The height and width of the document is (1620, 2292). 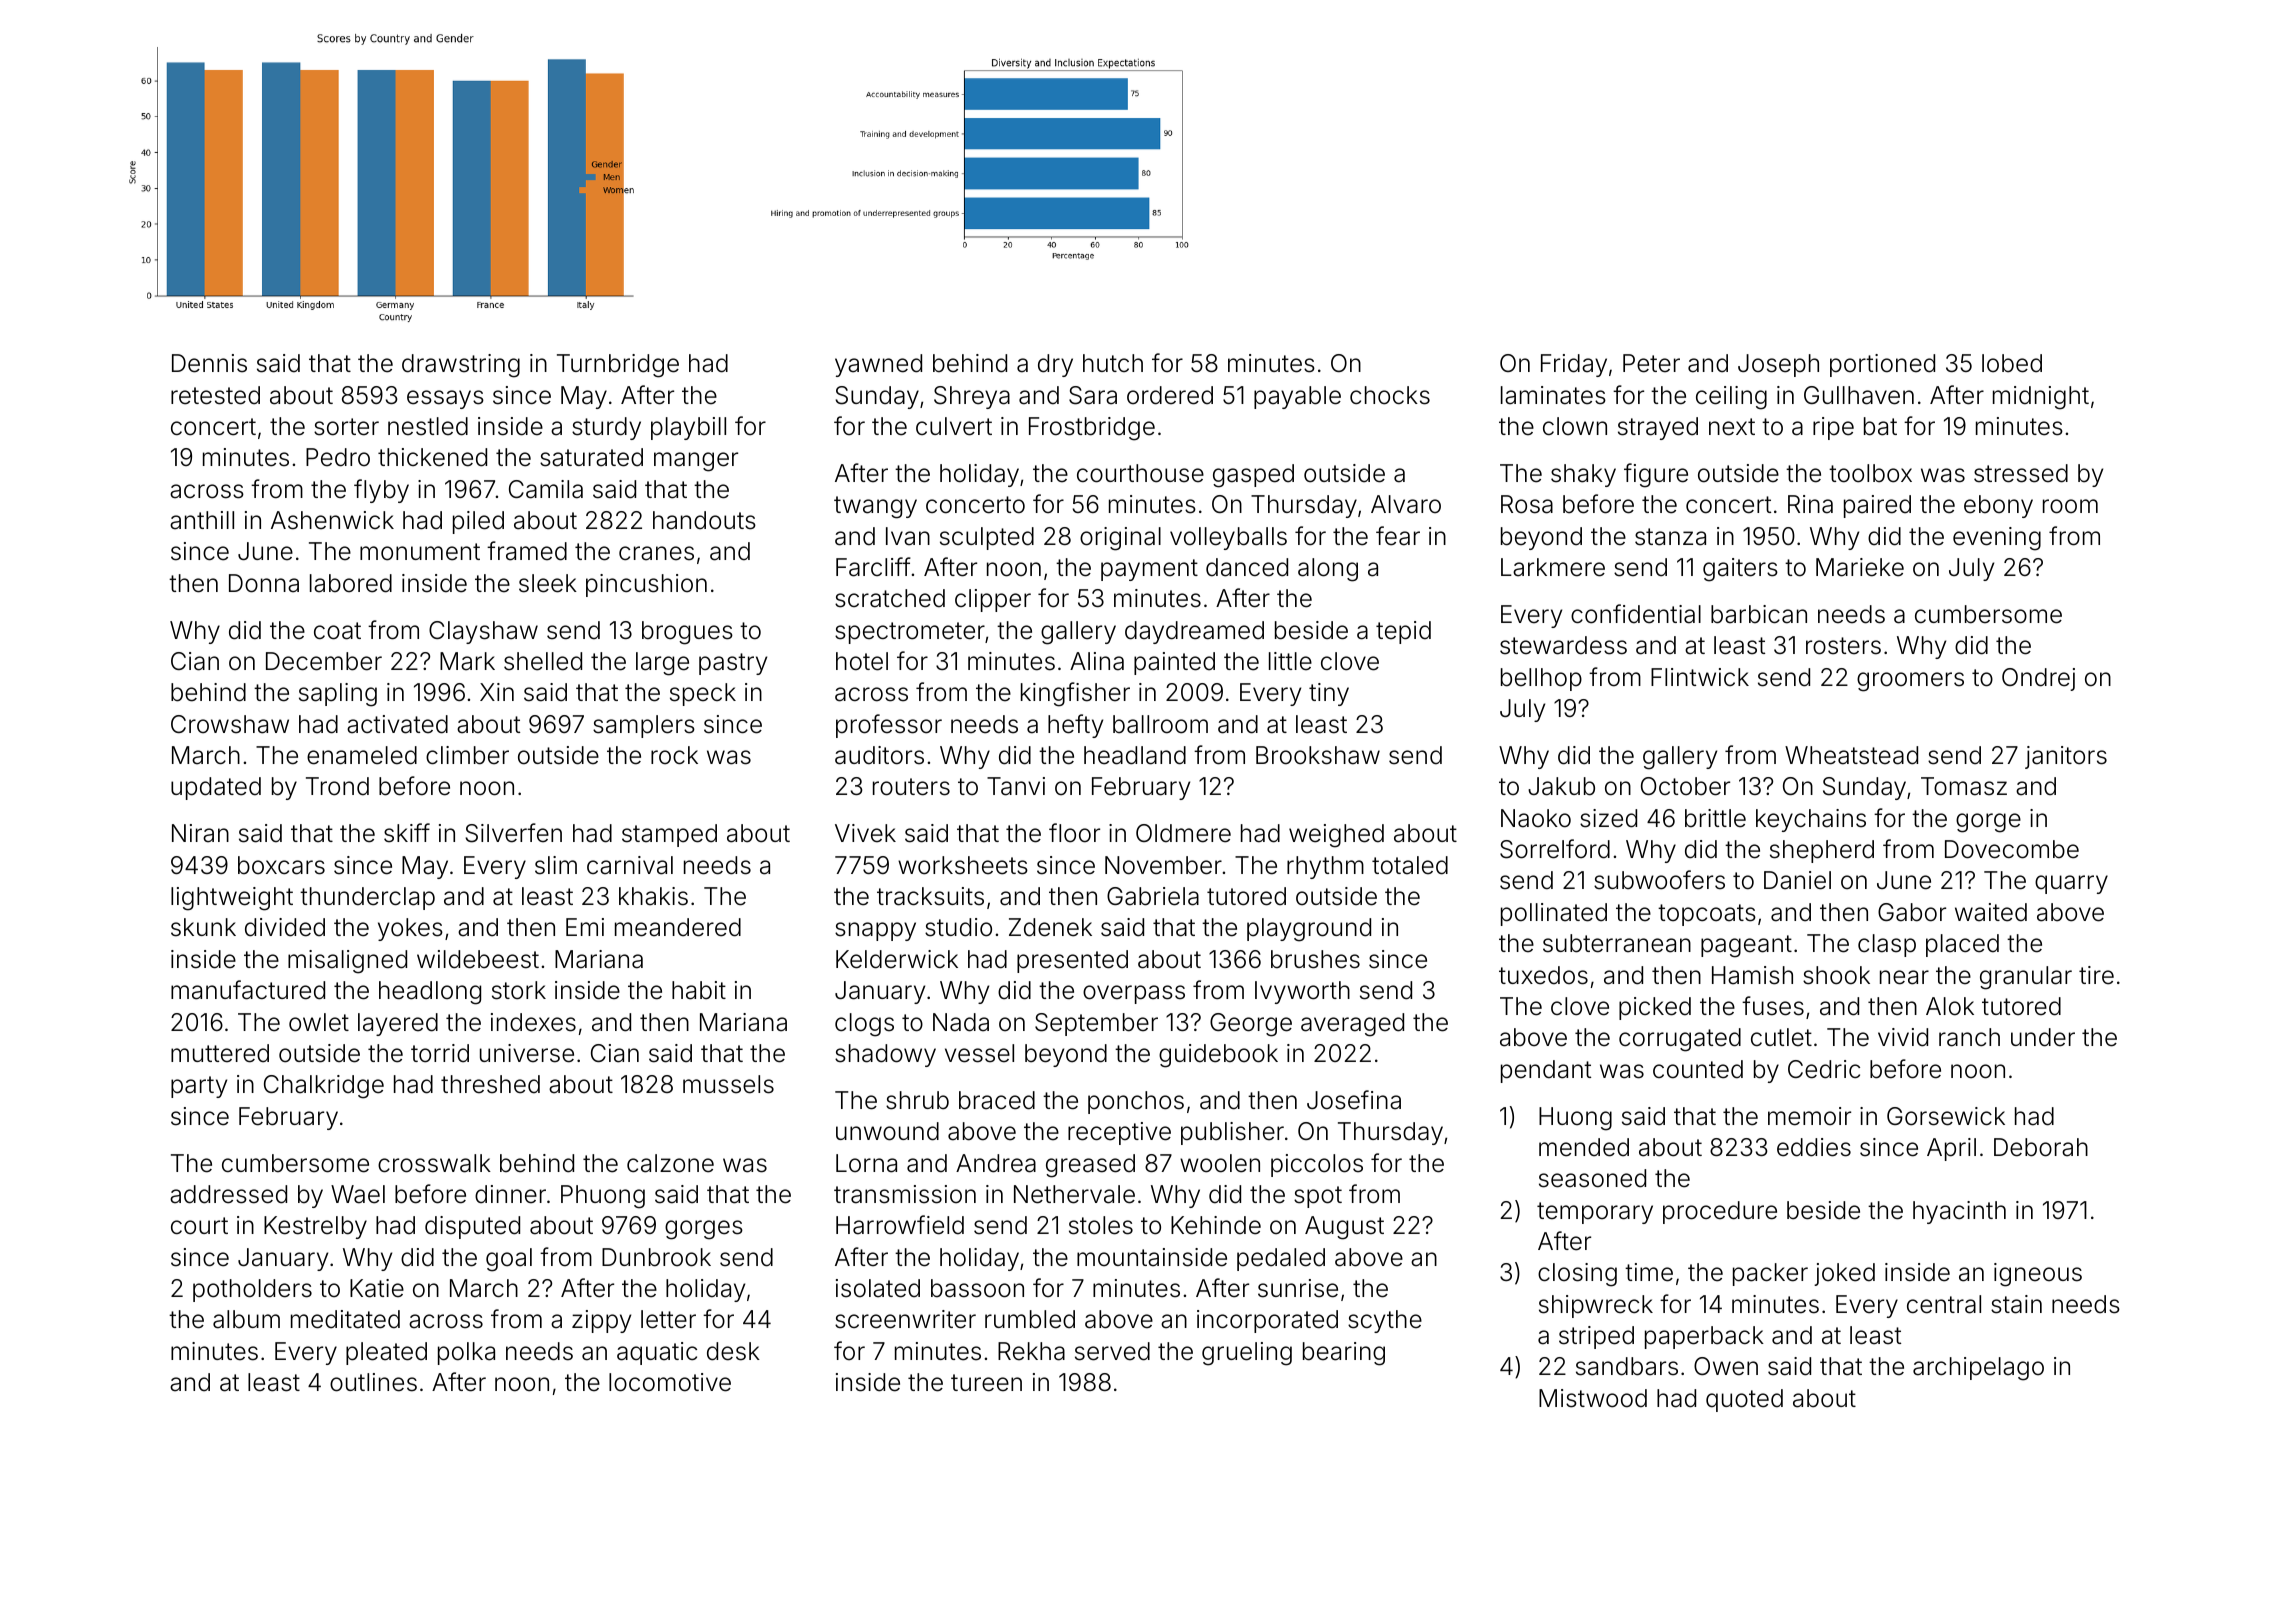 I want to click on outlines, so click(x=373, y=1382).
